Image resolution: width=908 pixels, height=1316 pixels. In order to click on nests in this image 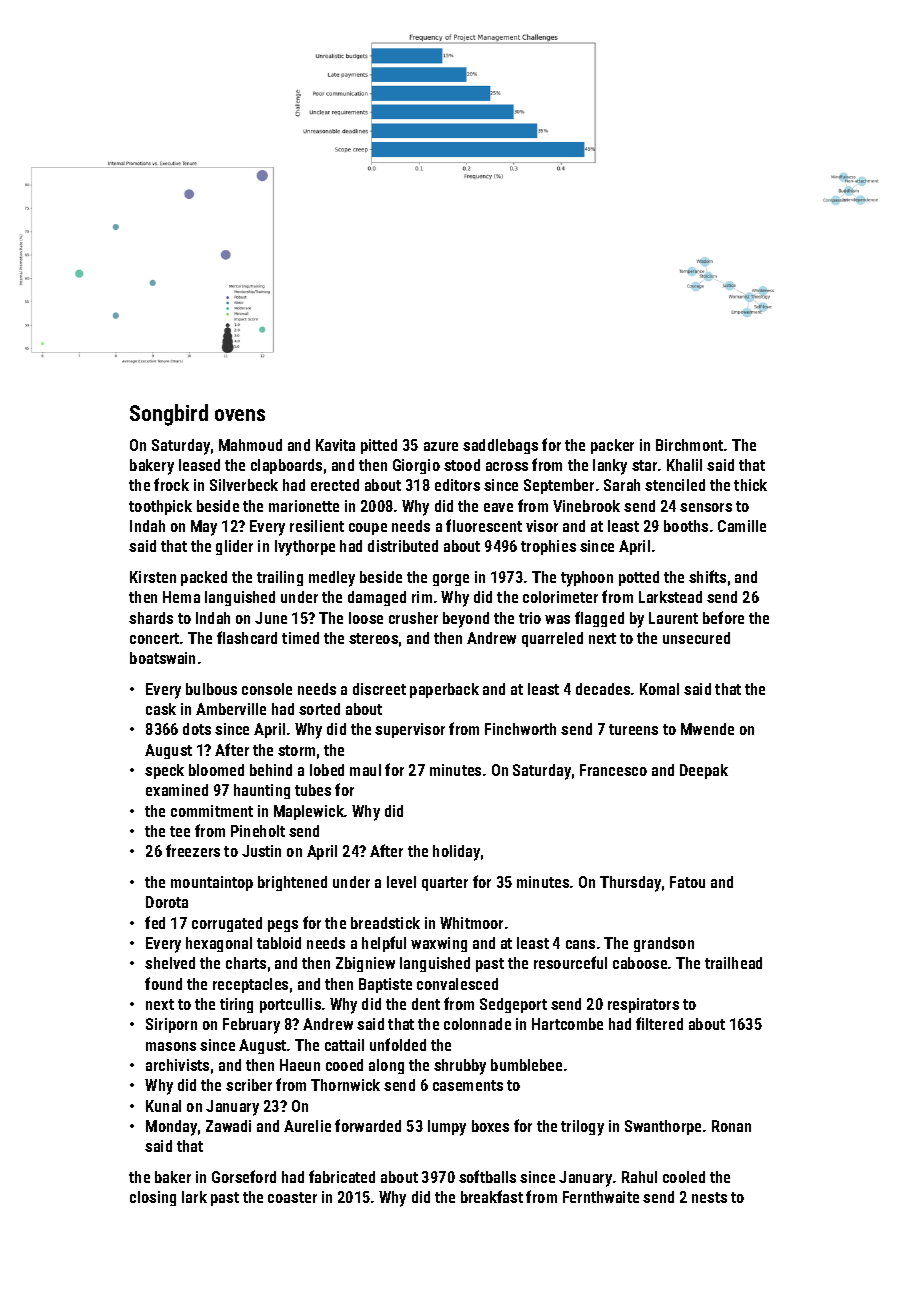, I will do `click(709, 1197)`.
